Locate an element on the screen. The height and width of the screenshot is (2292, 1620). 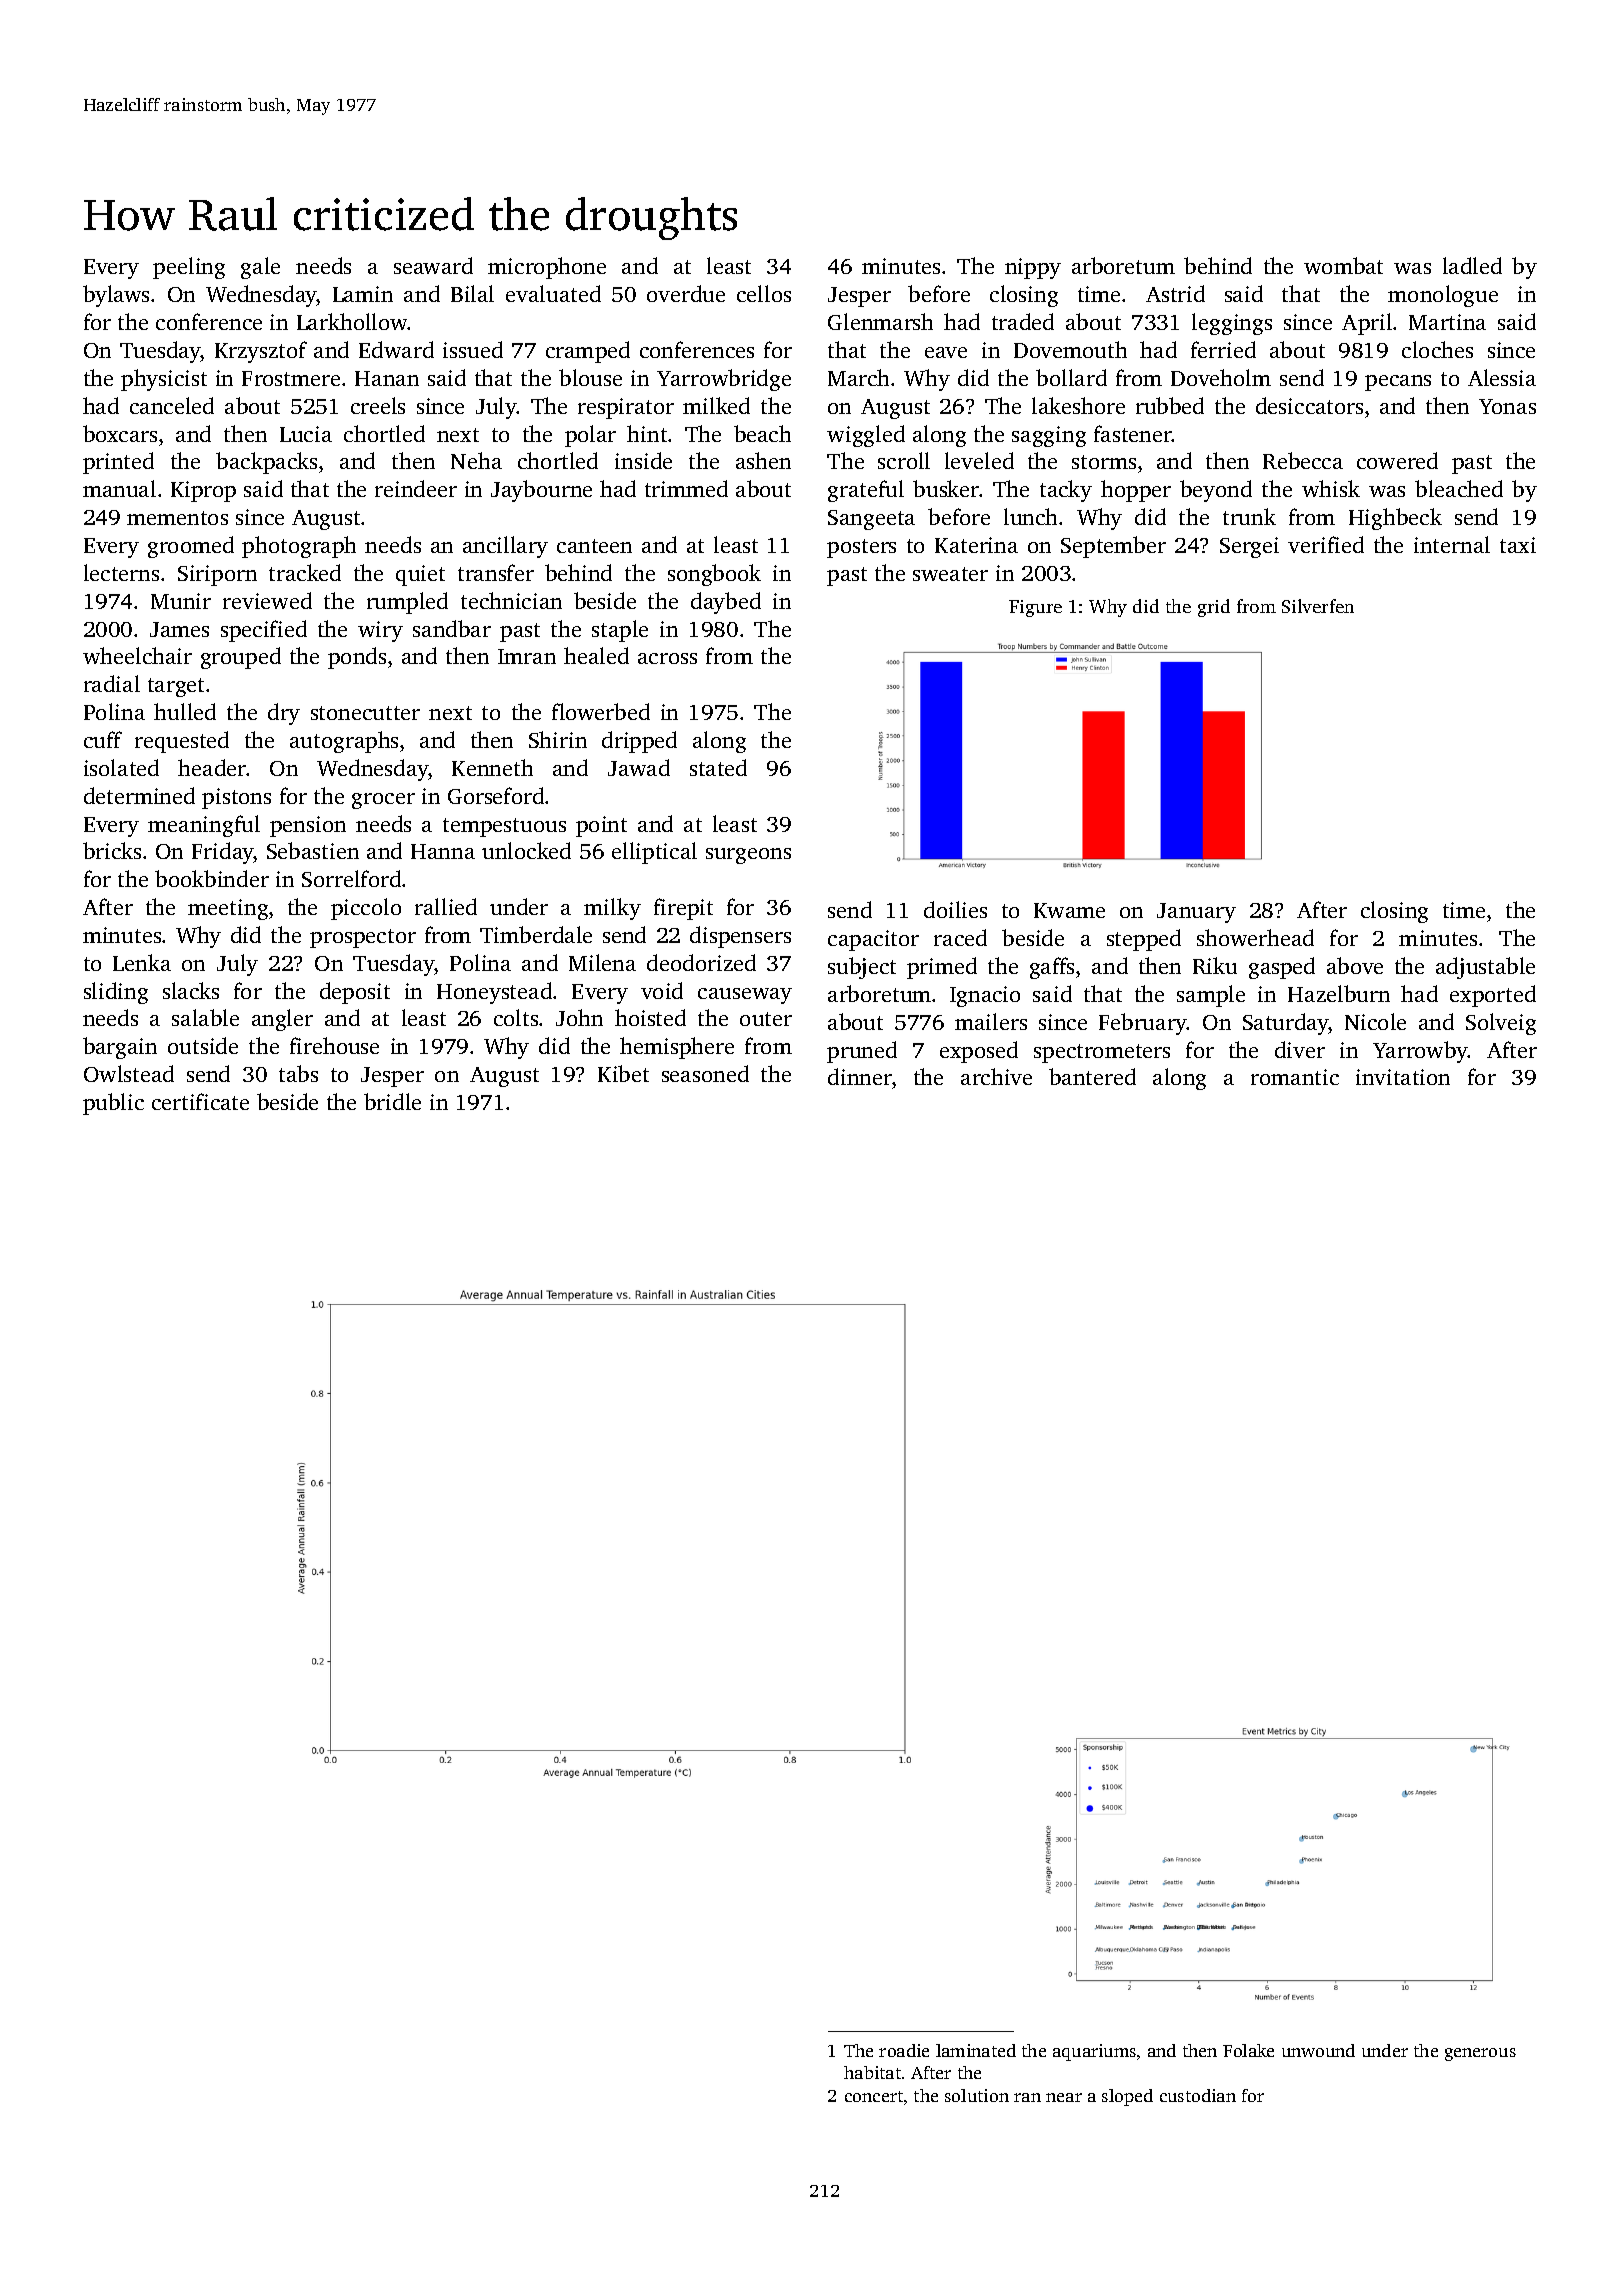
ladled is located at coordinates (1472, 265).
